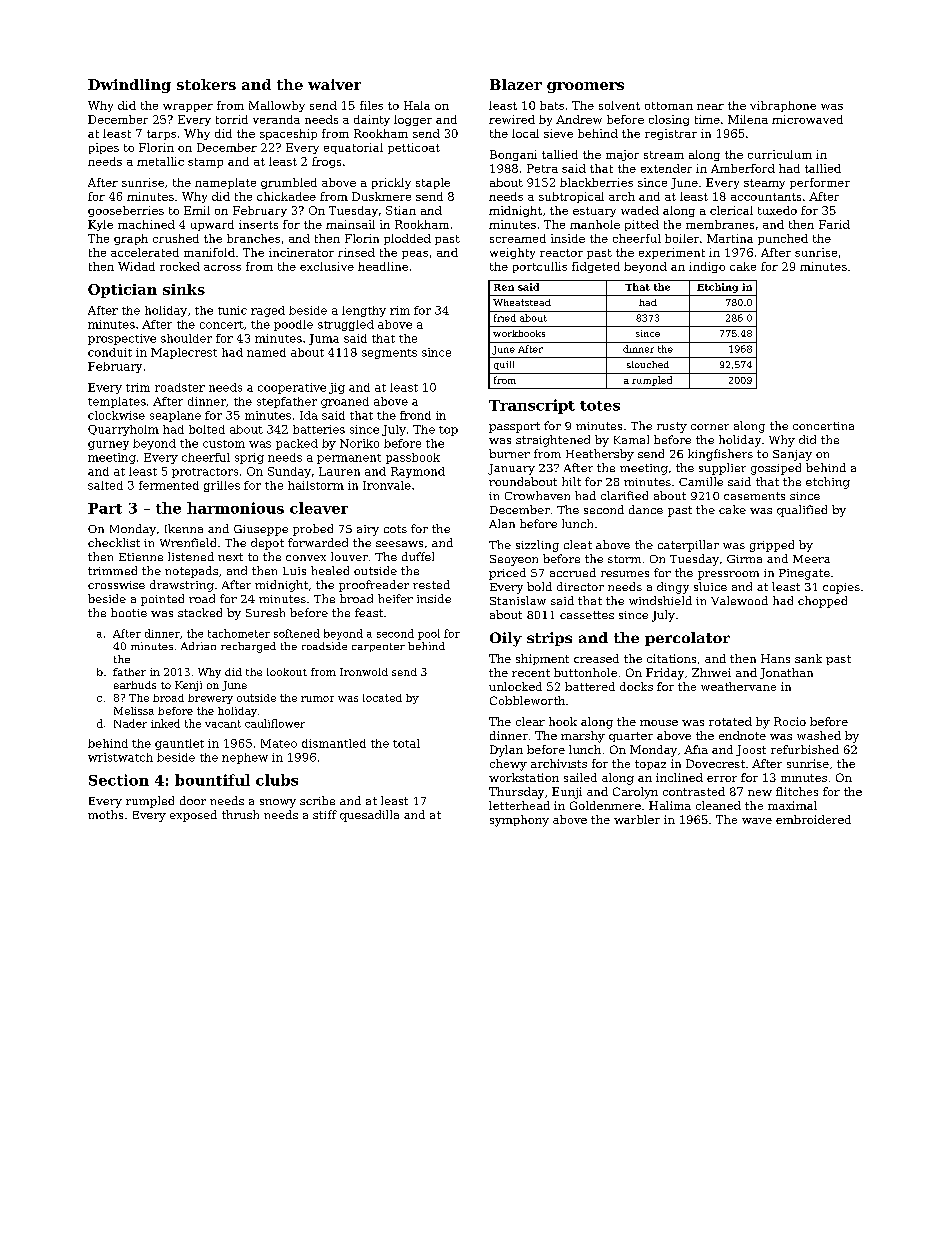 The height and width of the document is (1233, 952). Describe the element at coordinates (288, 134) in the document. I see `spaceship` at that location.
